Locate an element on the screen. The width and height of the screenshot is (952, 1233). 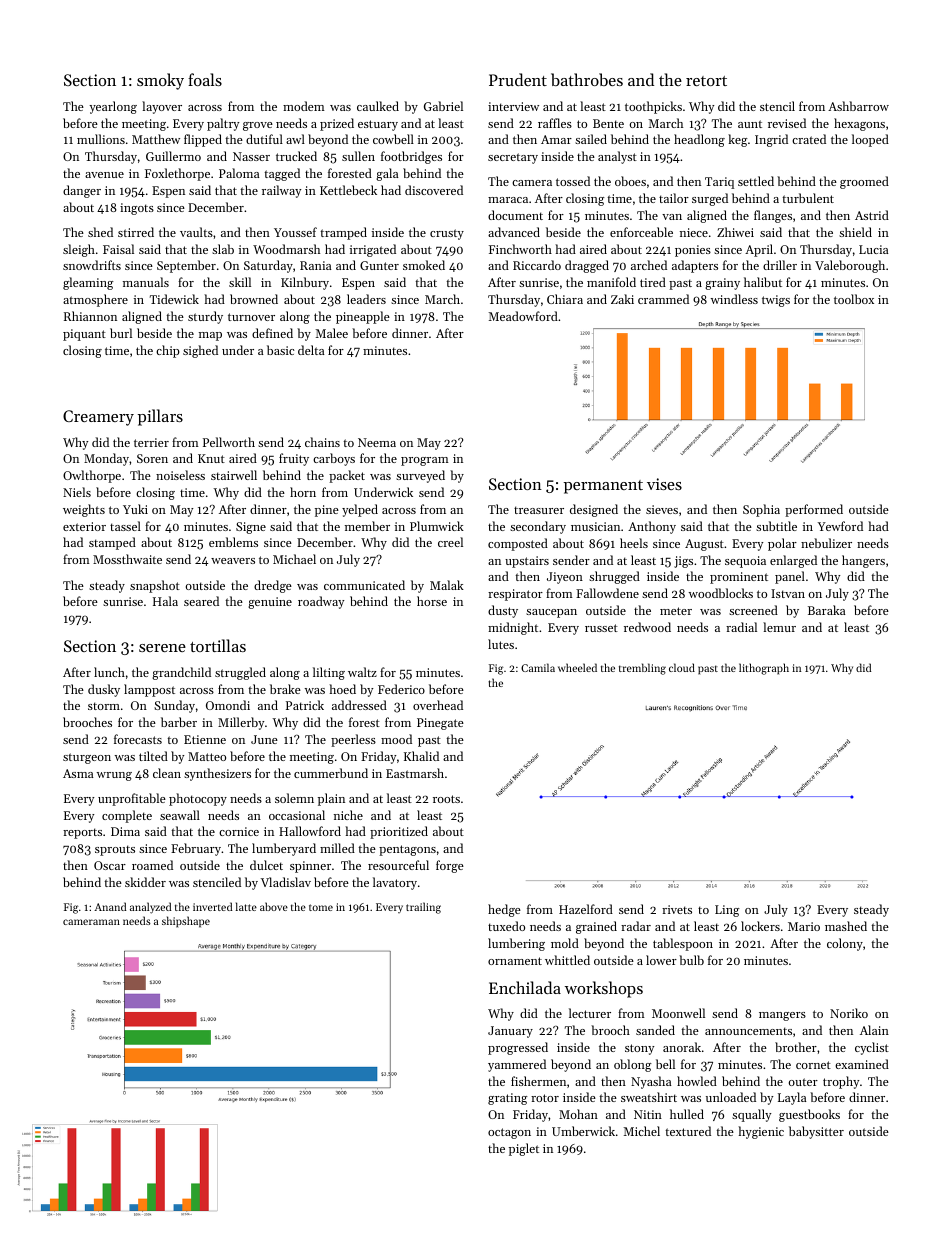
lutes is located at coordinates (501, 644).
